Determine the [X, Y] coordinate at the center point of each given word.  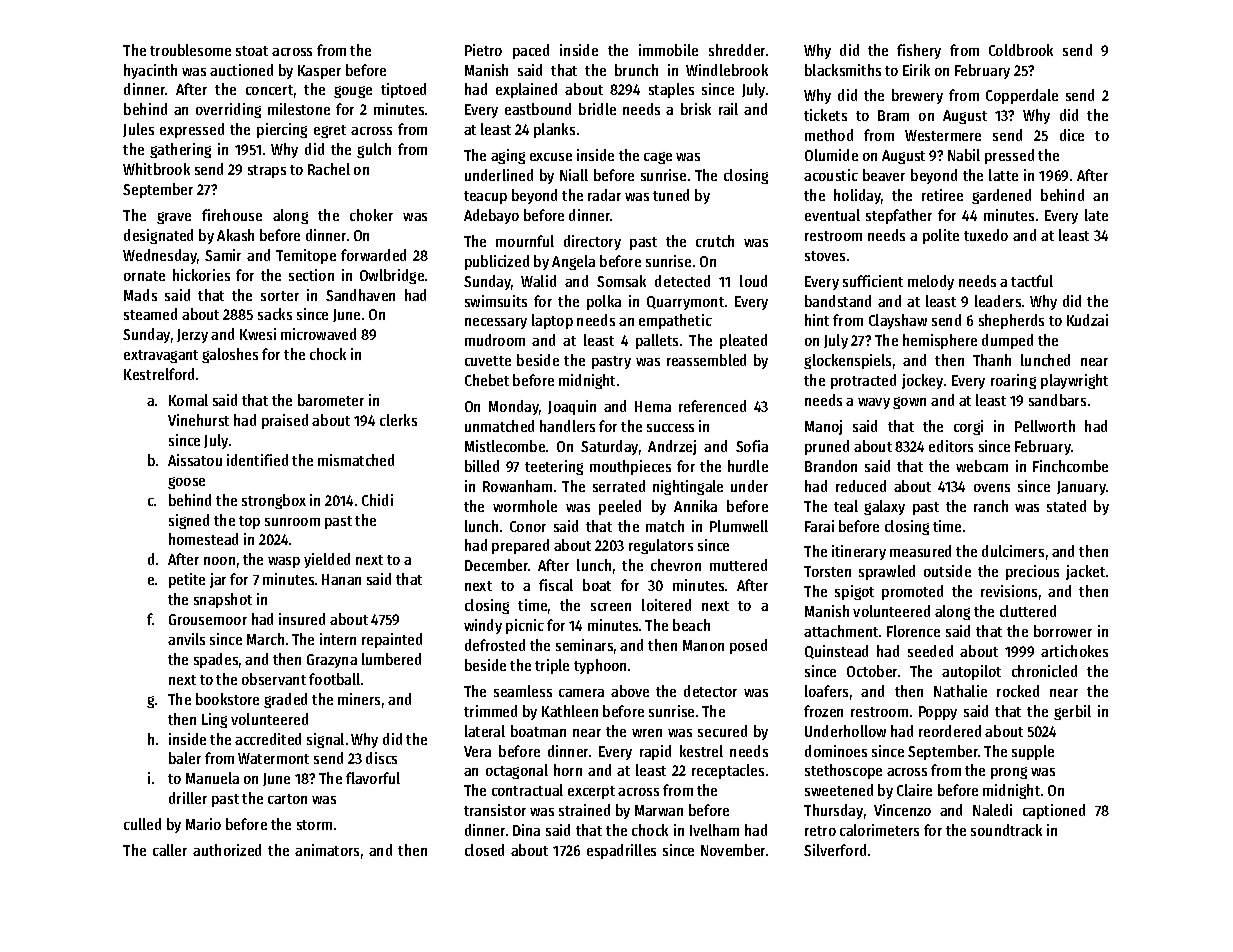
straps [267, 171]
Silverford [835, 850]
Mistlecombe [505, 446]
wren [647, 733]
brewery [917, 96]
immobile [668, 50]
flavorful [373, 778]
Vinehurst [198, 420]
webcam [982, 466]
